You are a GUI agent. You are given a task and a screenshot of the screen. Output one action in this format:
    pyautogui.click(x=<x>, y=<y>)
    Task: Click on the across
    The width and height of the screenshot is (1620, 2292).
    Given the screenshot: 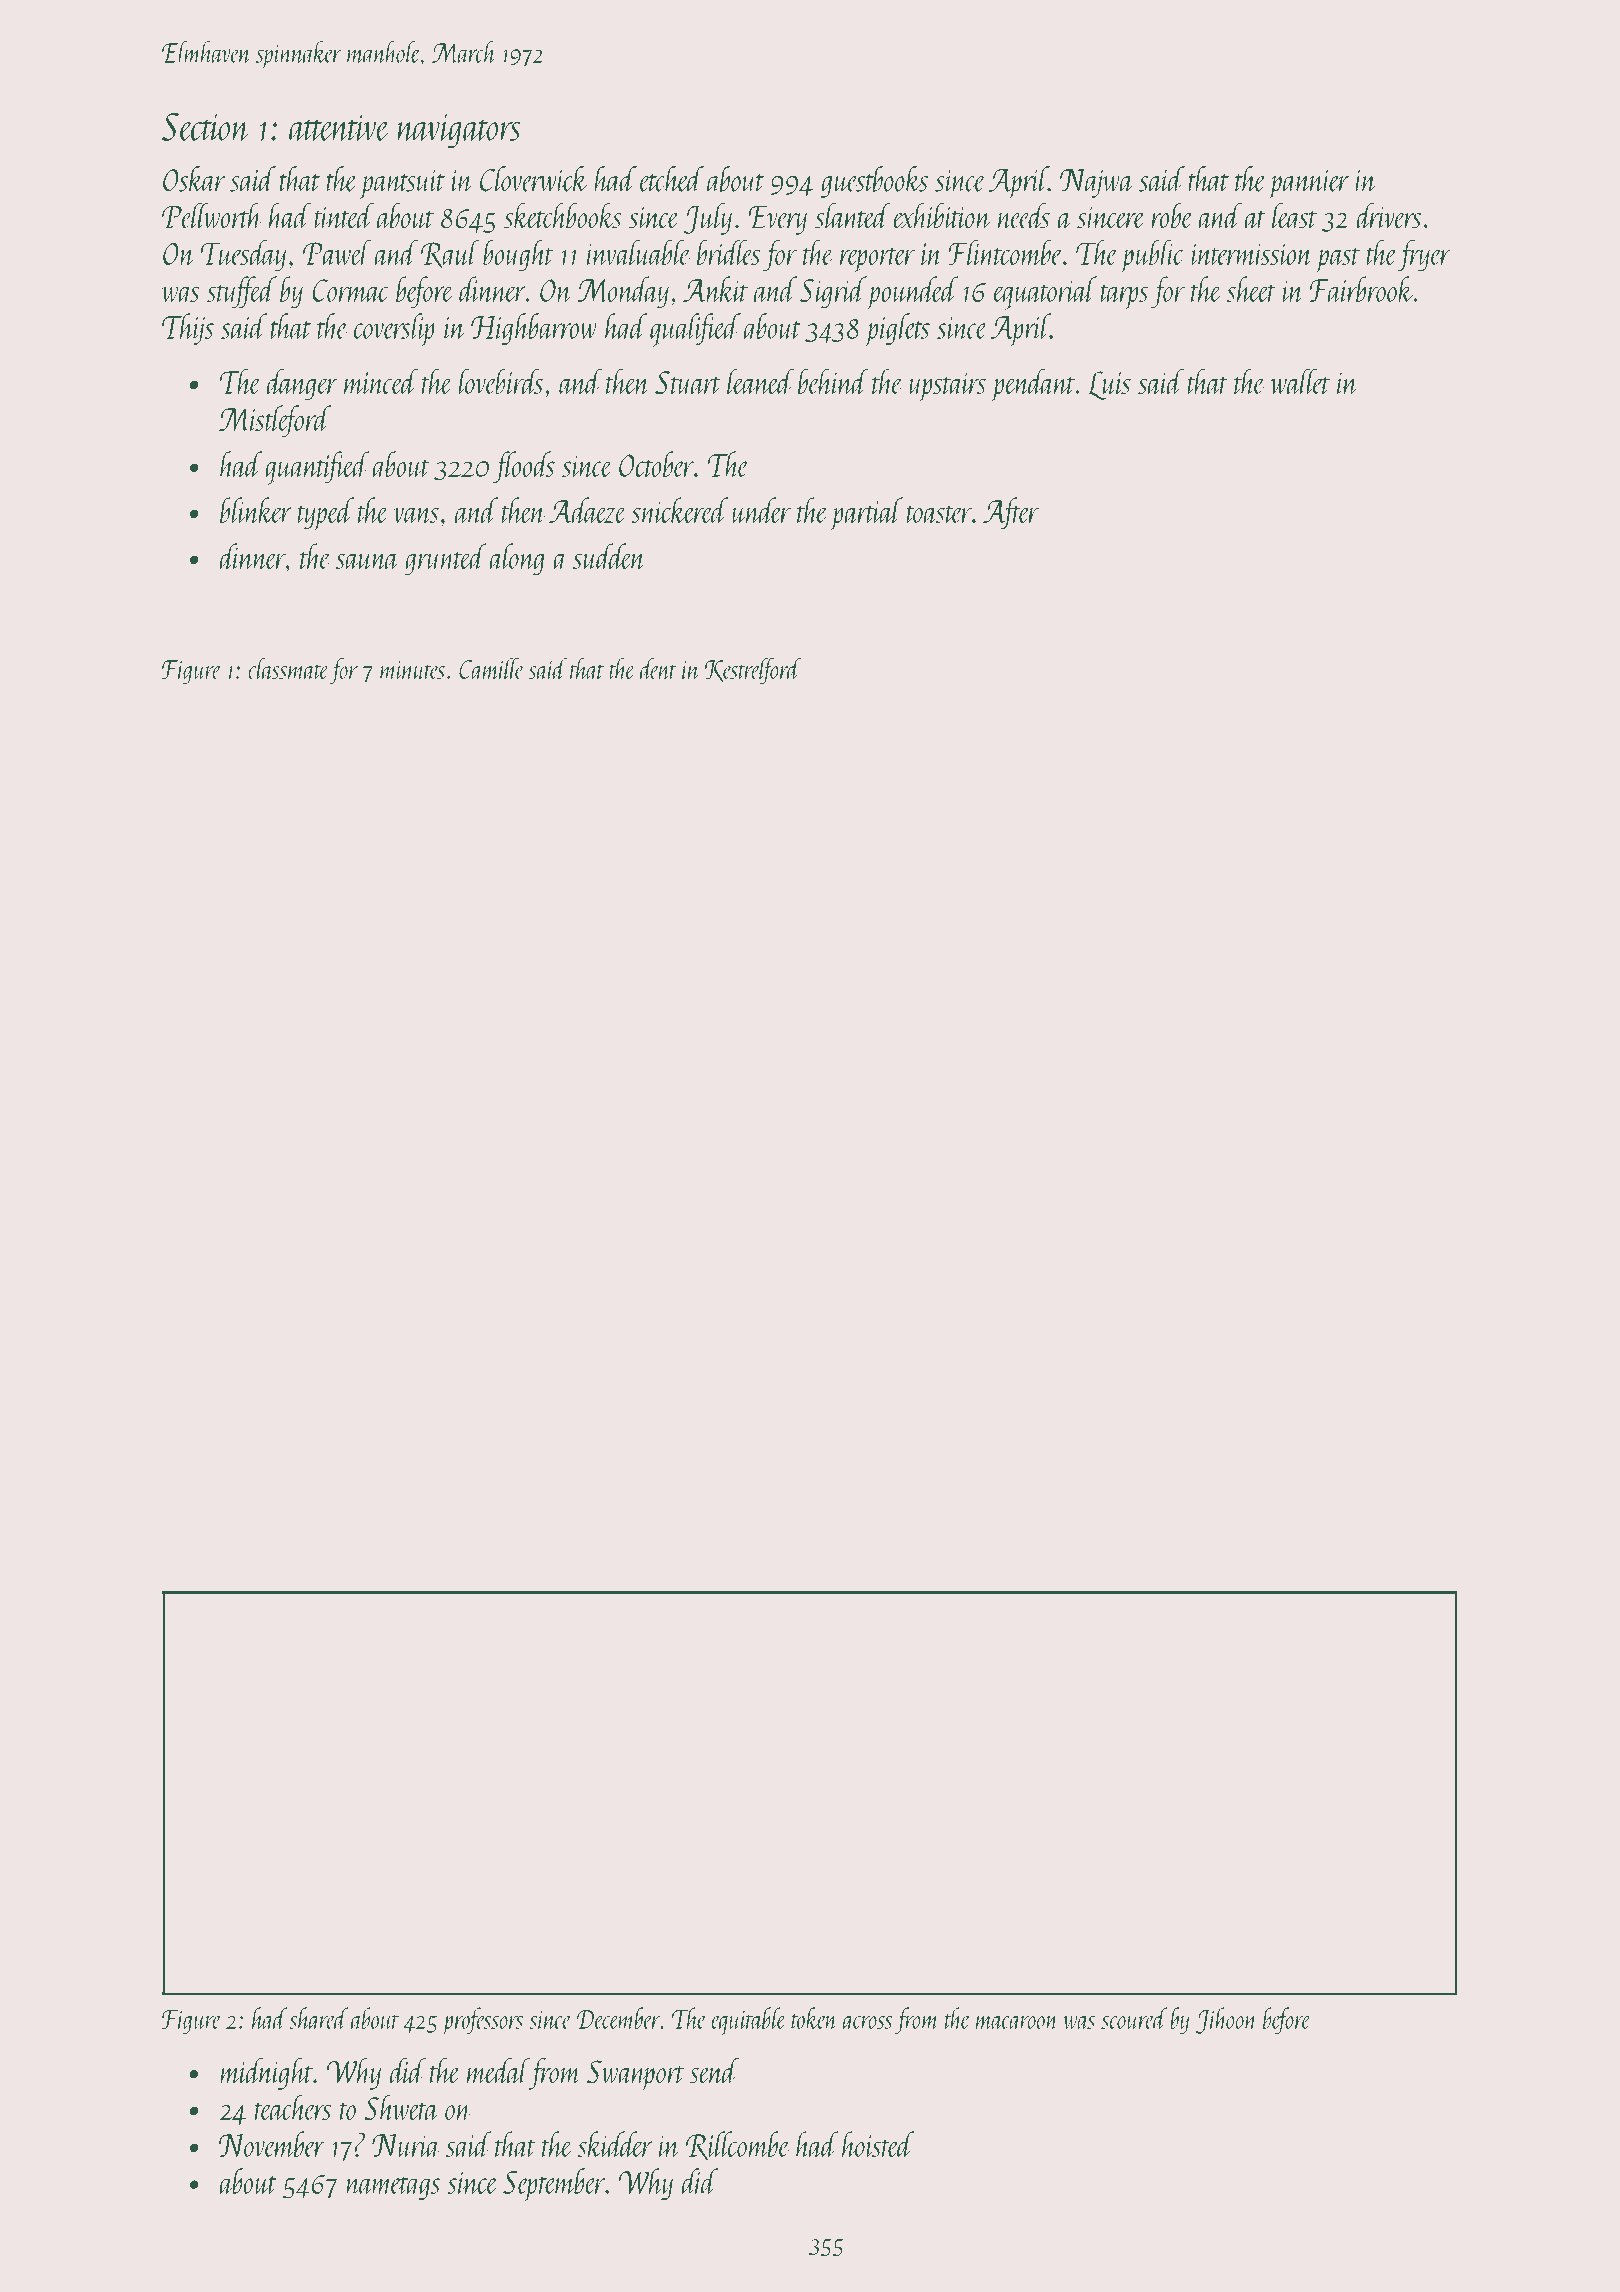 What is the action you would take?
    pyautogui.click(x=868, y=2022)
